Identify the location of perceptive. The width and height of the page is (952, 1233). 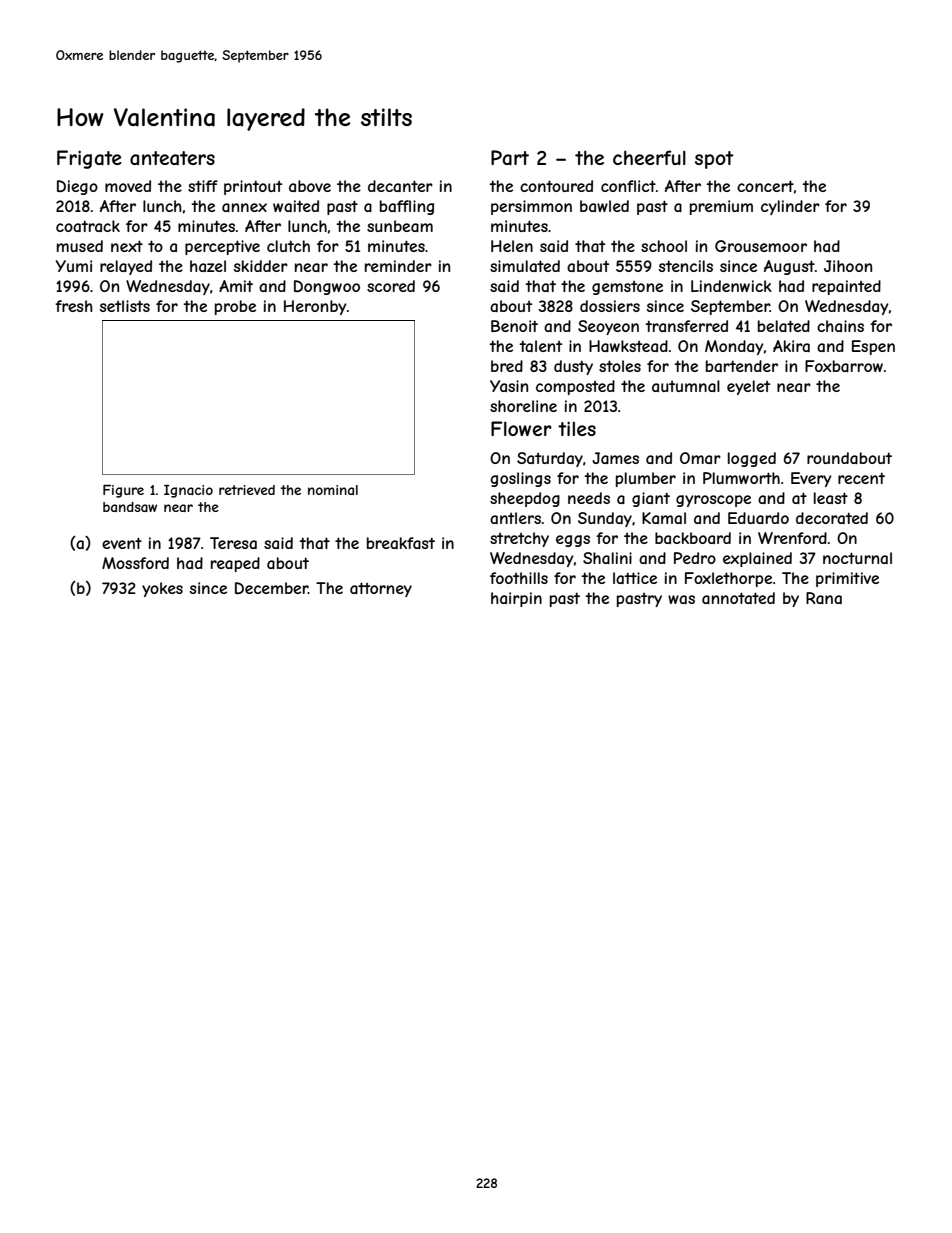
(222, 247).
